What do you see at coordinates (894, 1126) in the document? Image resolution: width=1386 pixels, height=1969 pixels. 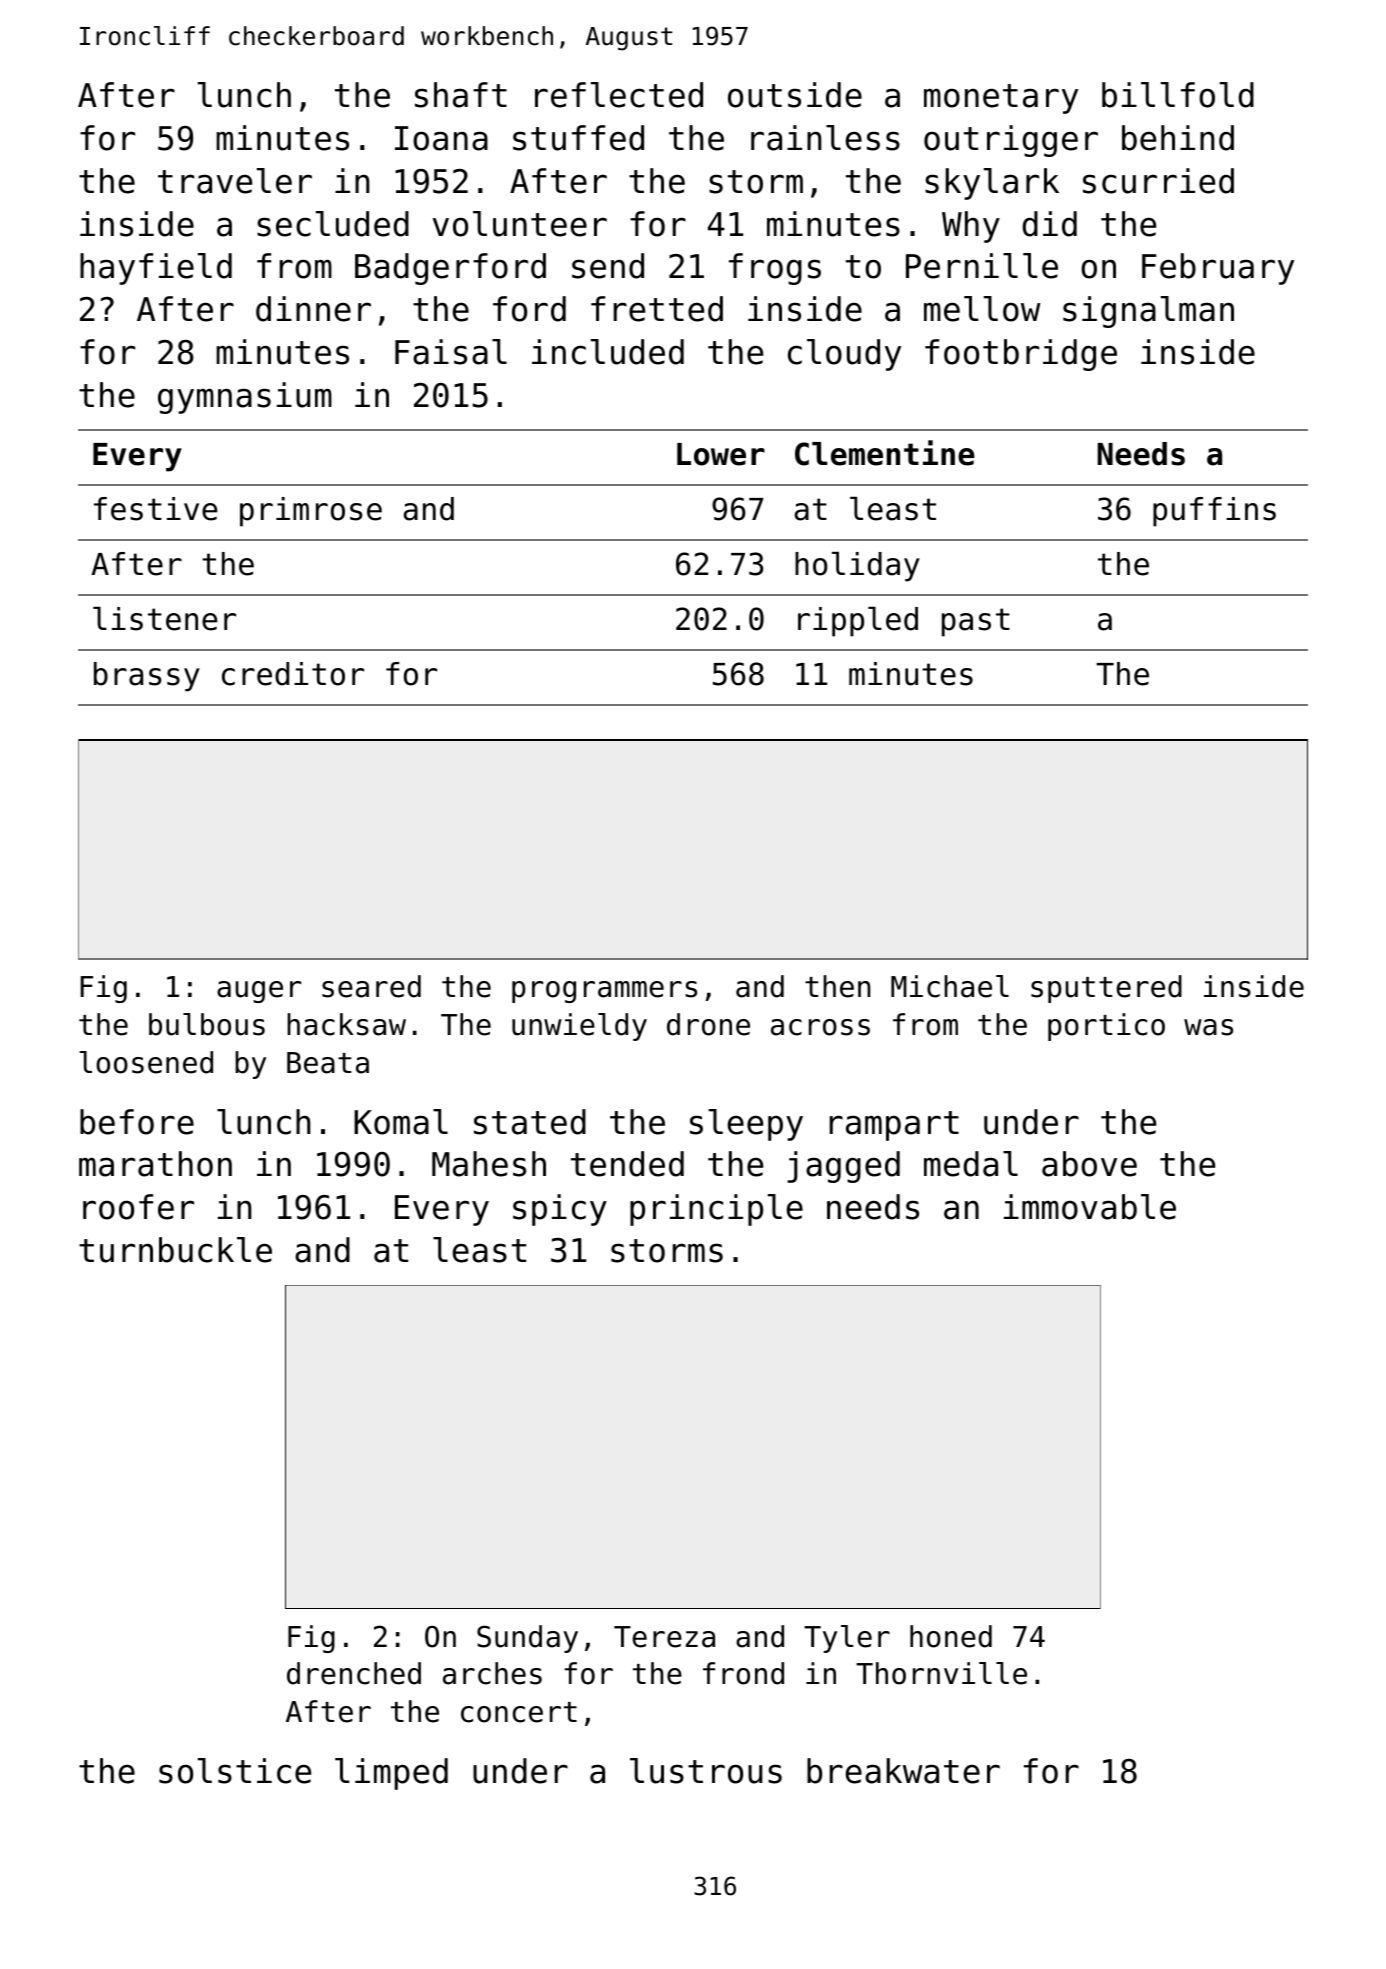 I see `rampart` at bounding box center [894, 1126].
